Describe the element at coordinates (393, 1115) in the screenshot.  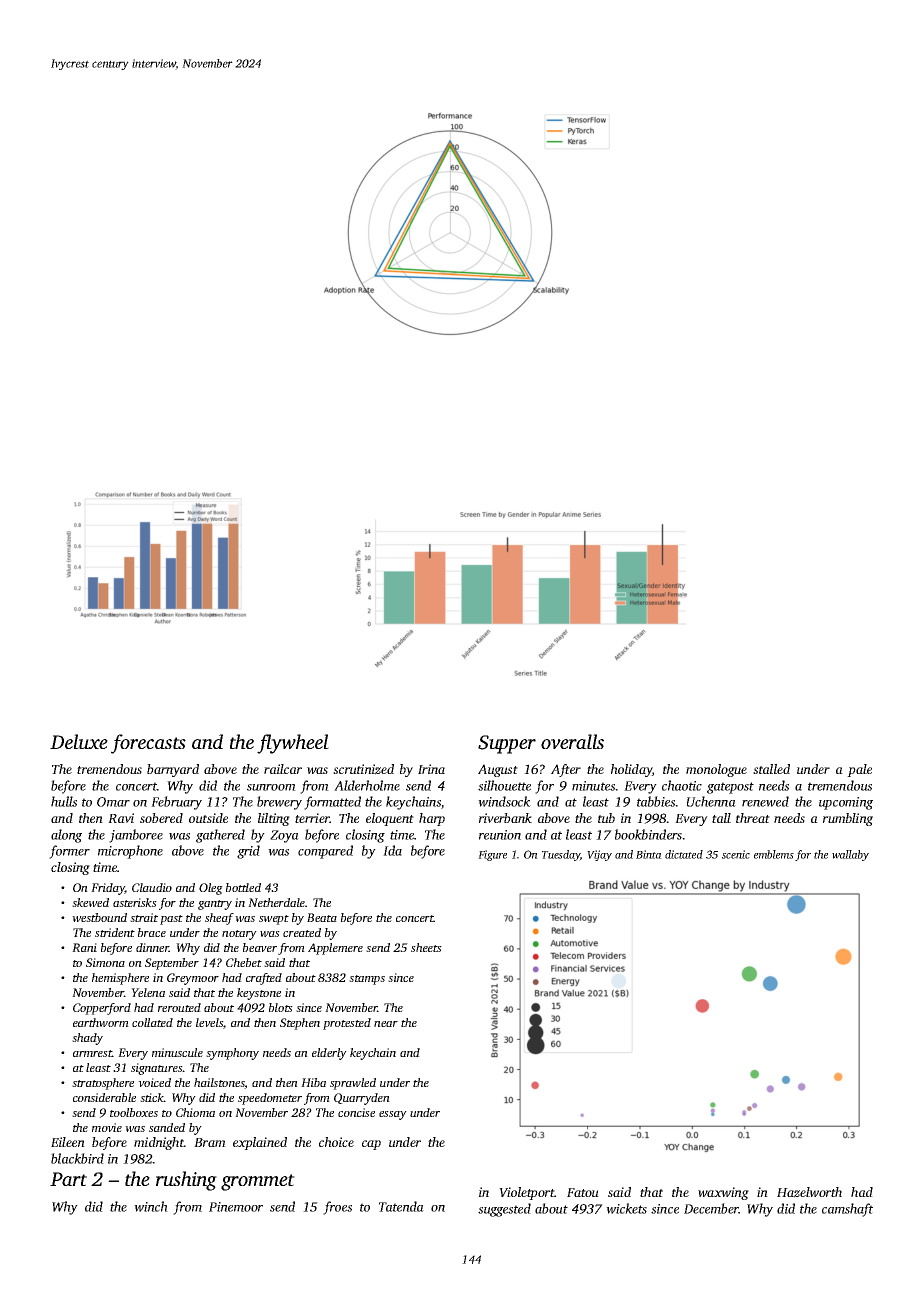
I see `essay` at that location.
